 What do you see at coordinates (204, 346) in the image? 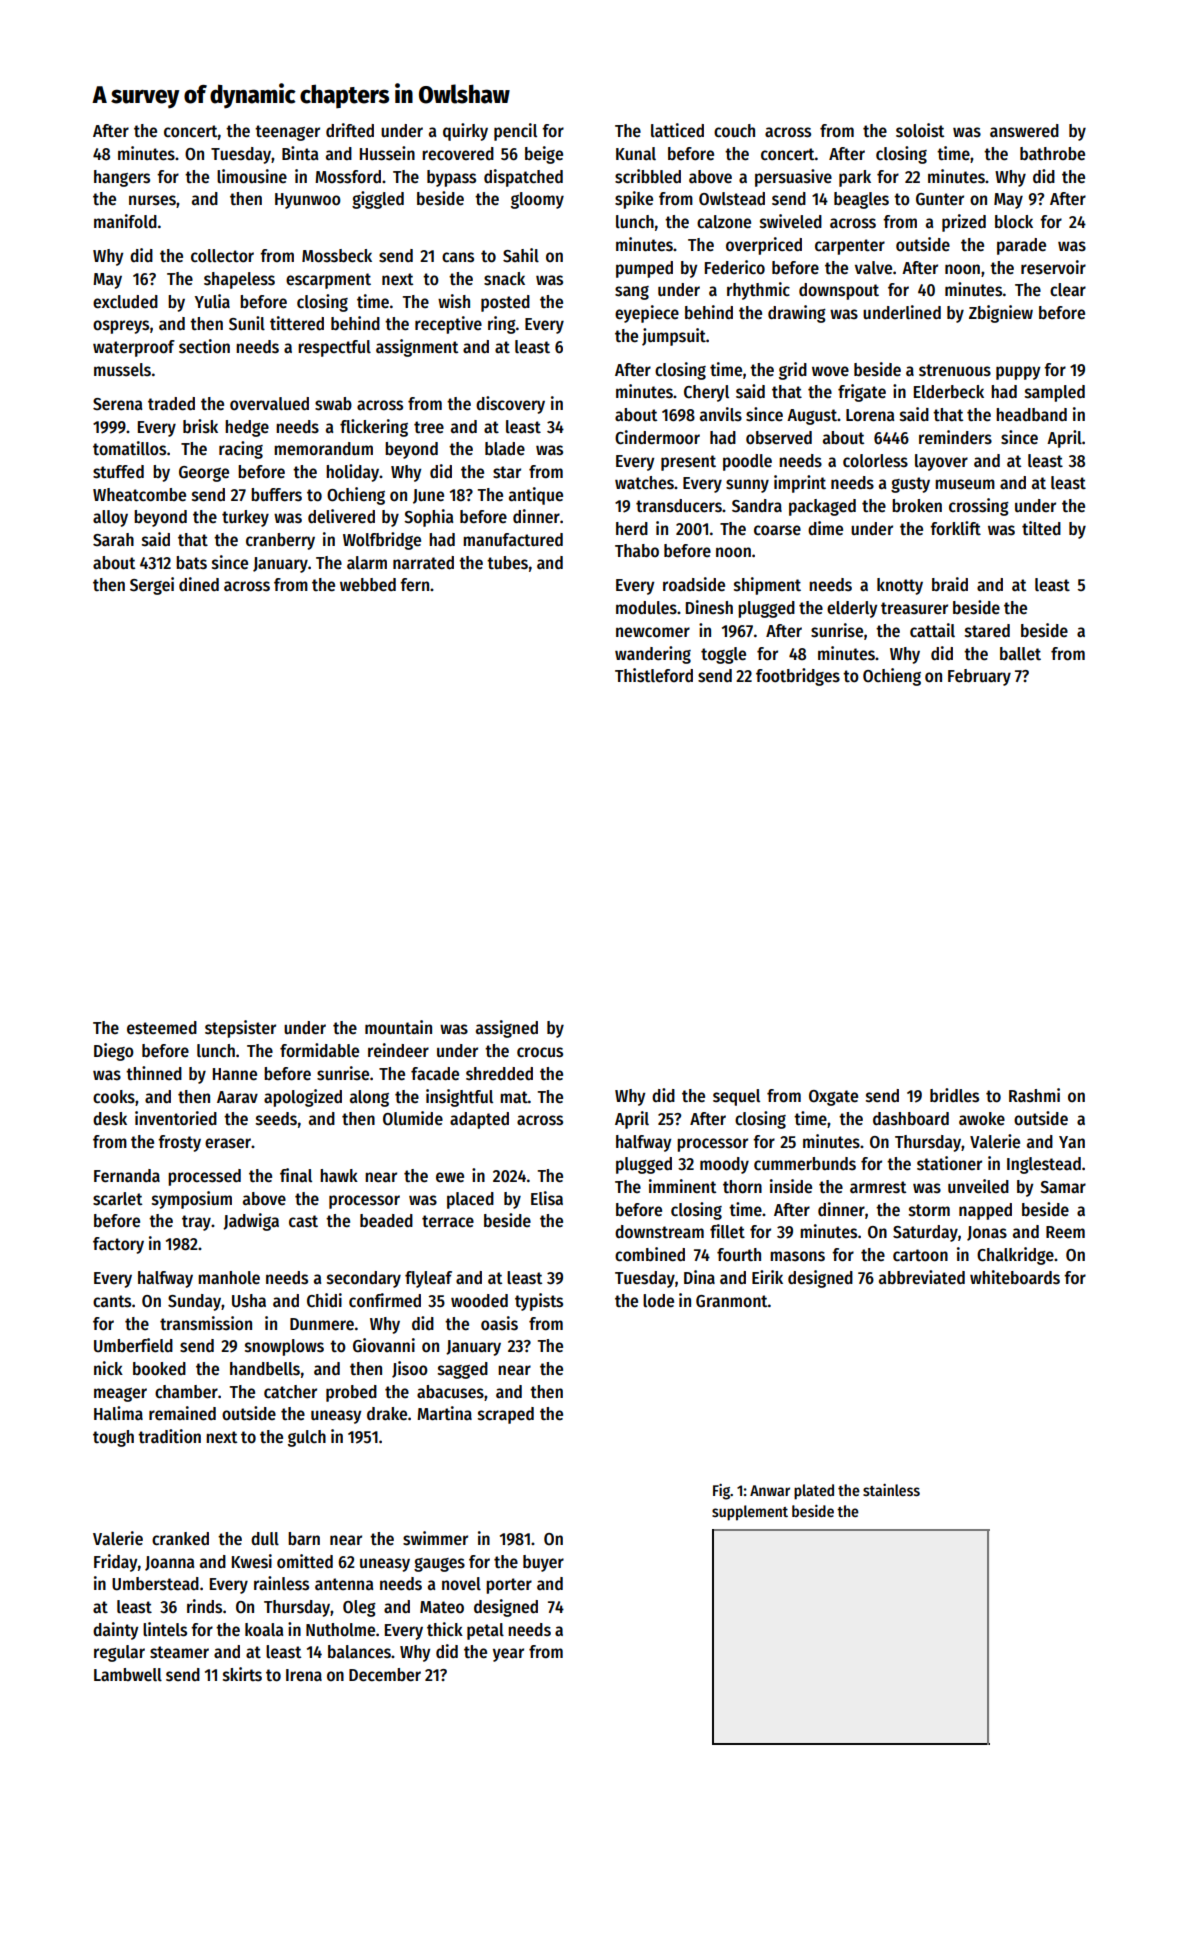
I see `section` at bounding box center [204, 346].
